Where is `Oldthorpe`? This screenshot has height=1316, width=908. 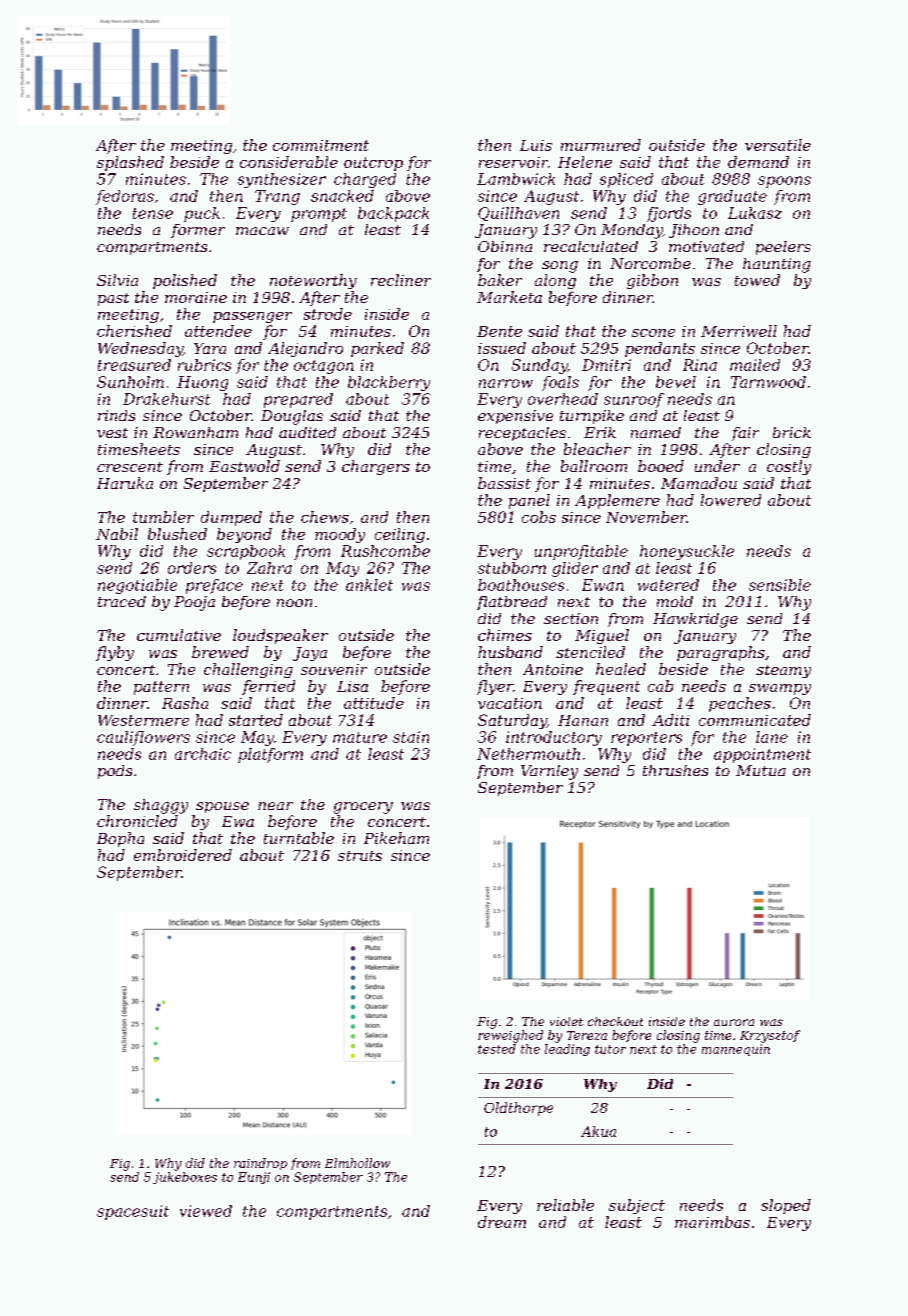 Oldthorpe is located at coordinates (518, 1109).
